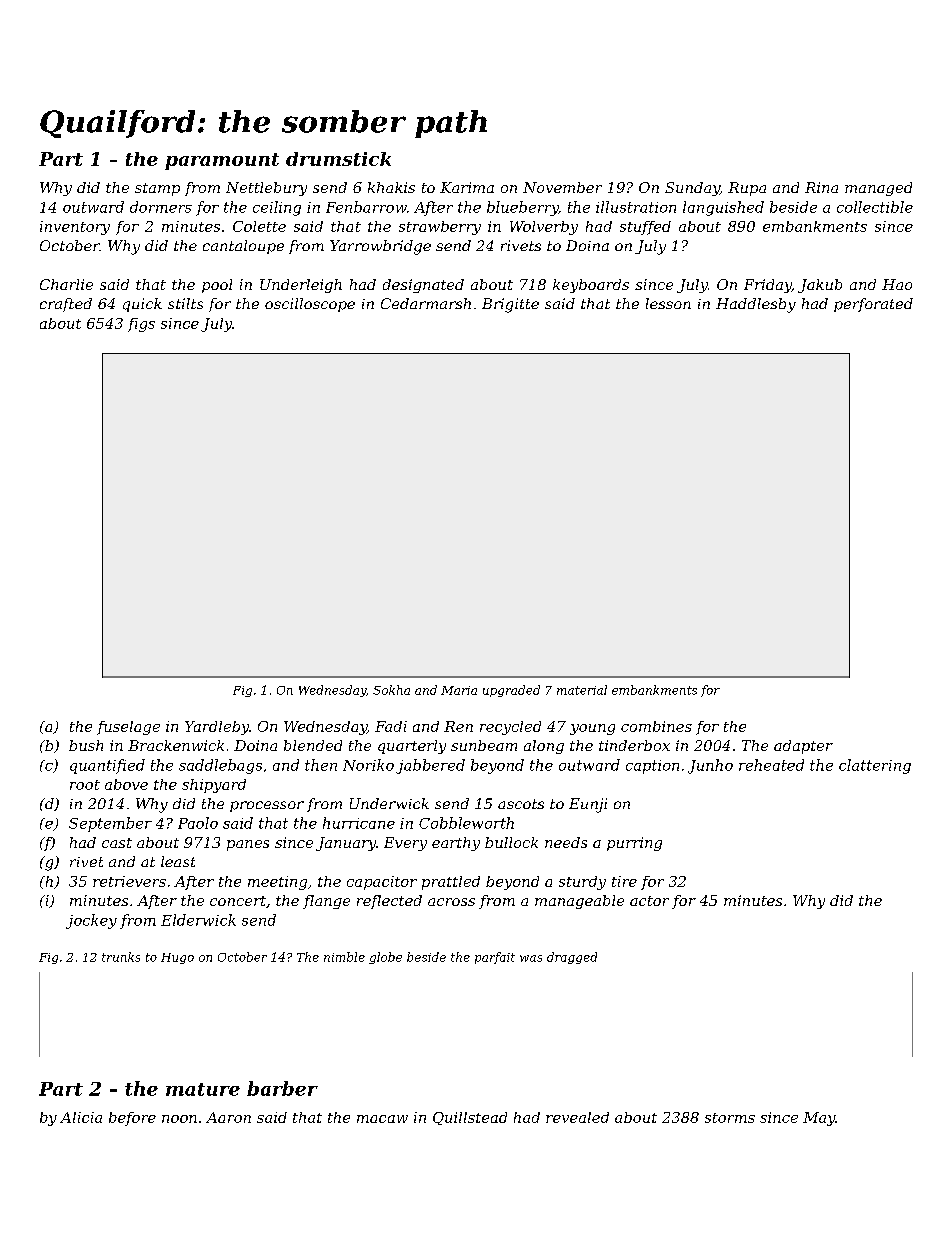 This image has width=952, height=1233. I want to click on Haddlesby, so click(756, 305).
